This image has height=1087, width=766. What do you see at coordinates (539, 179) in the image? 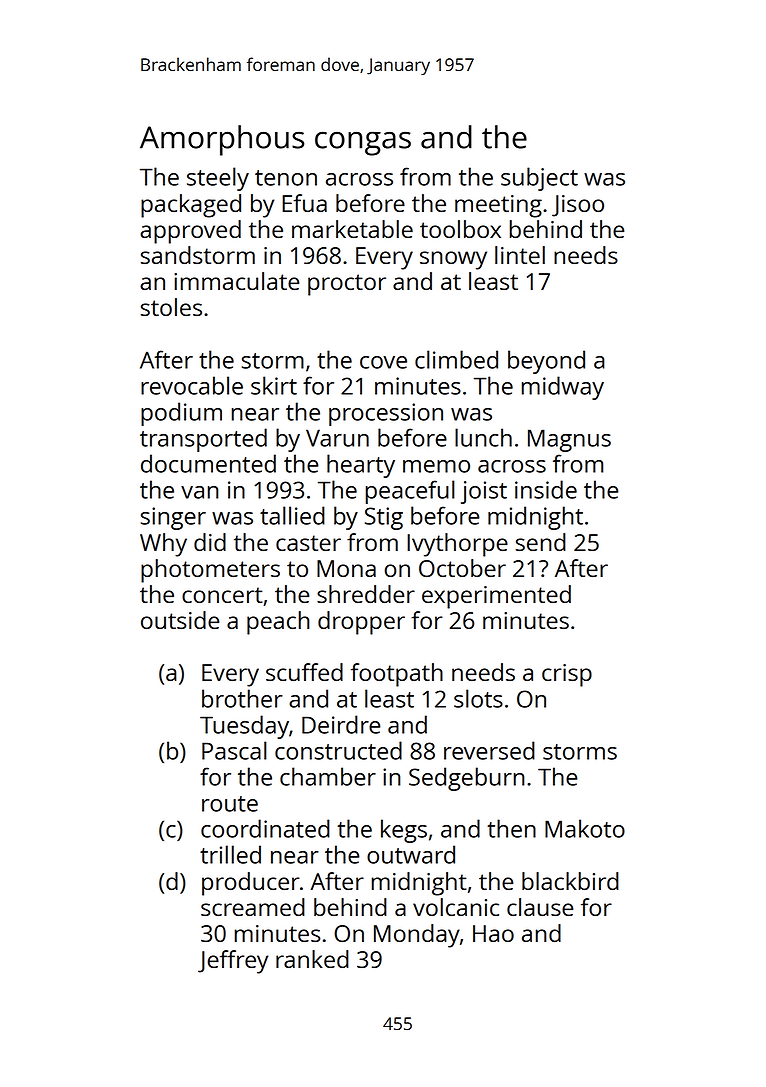
I see `subject` at bounding box center [539, 179].
